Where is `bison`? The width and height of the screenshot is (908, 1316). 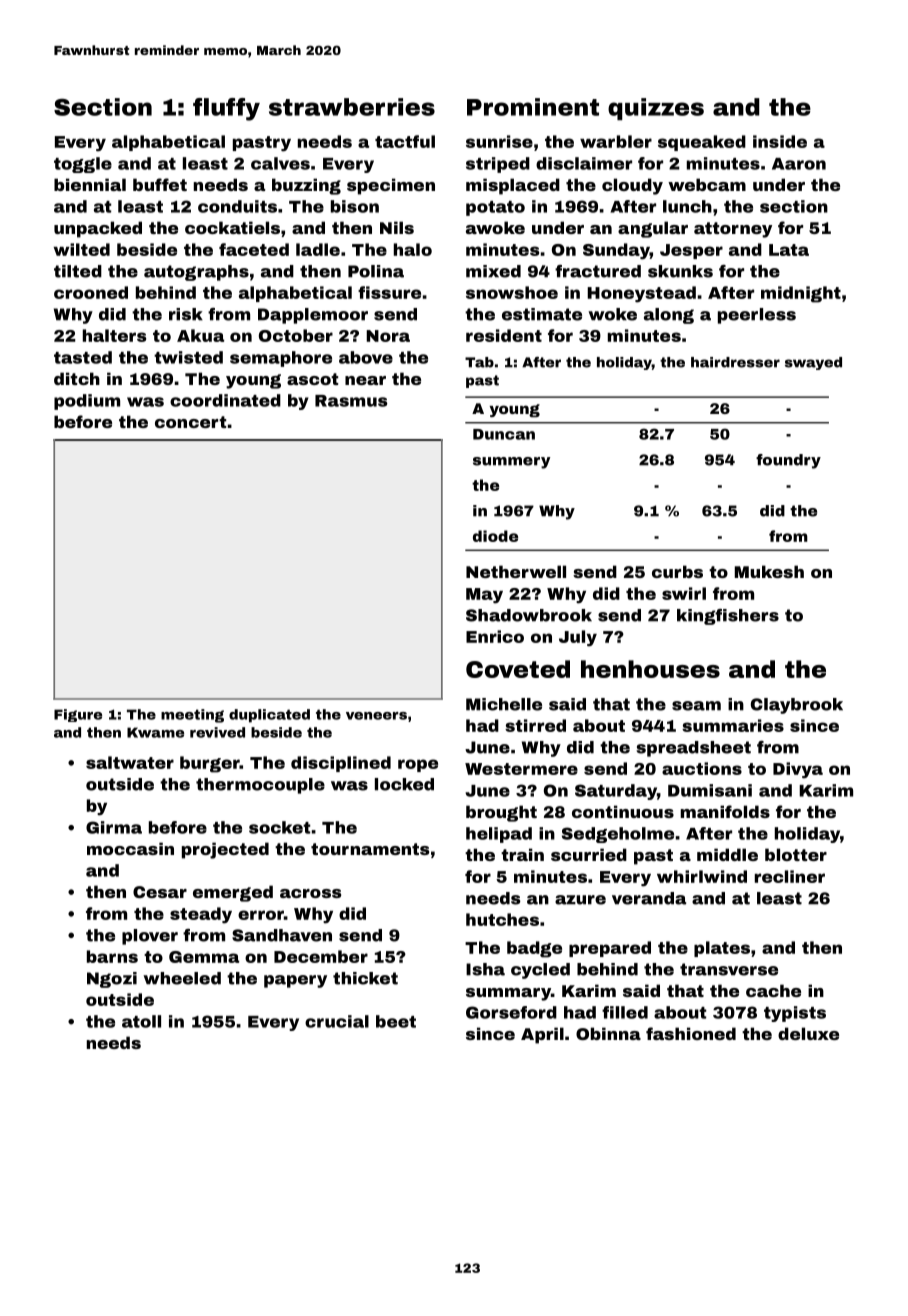 bison is located at coordinates (355, 206).
